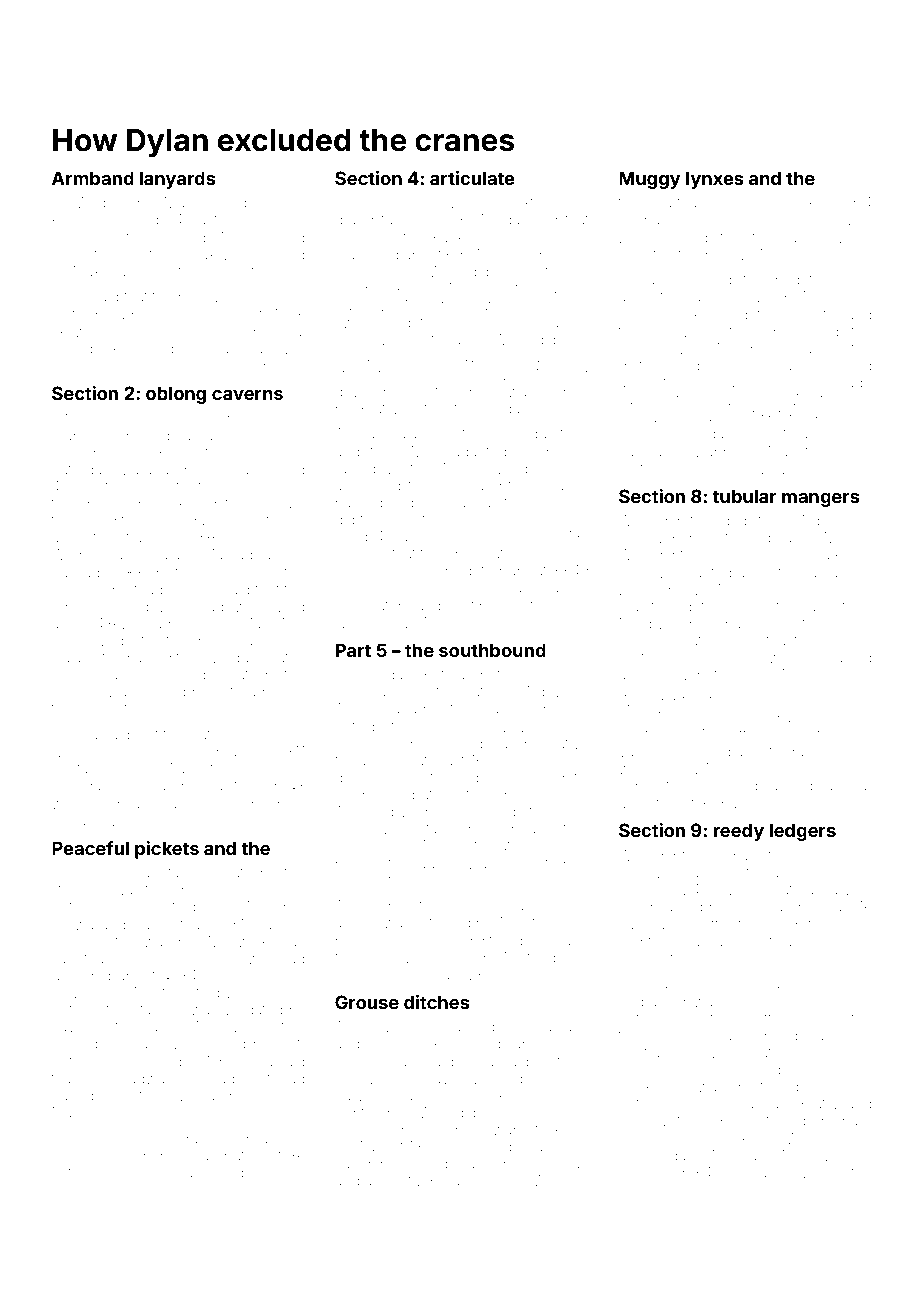 The image size is (924, 1308). I want to click on sandpiper, so click(369, 1165).
